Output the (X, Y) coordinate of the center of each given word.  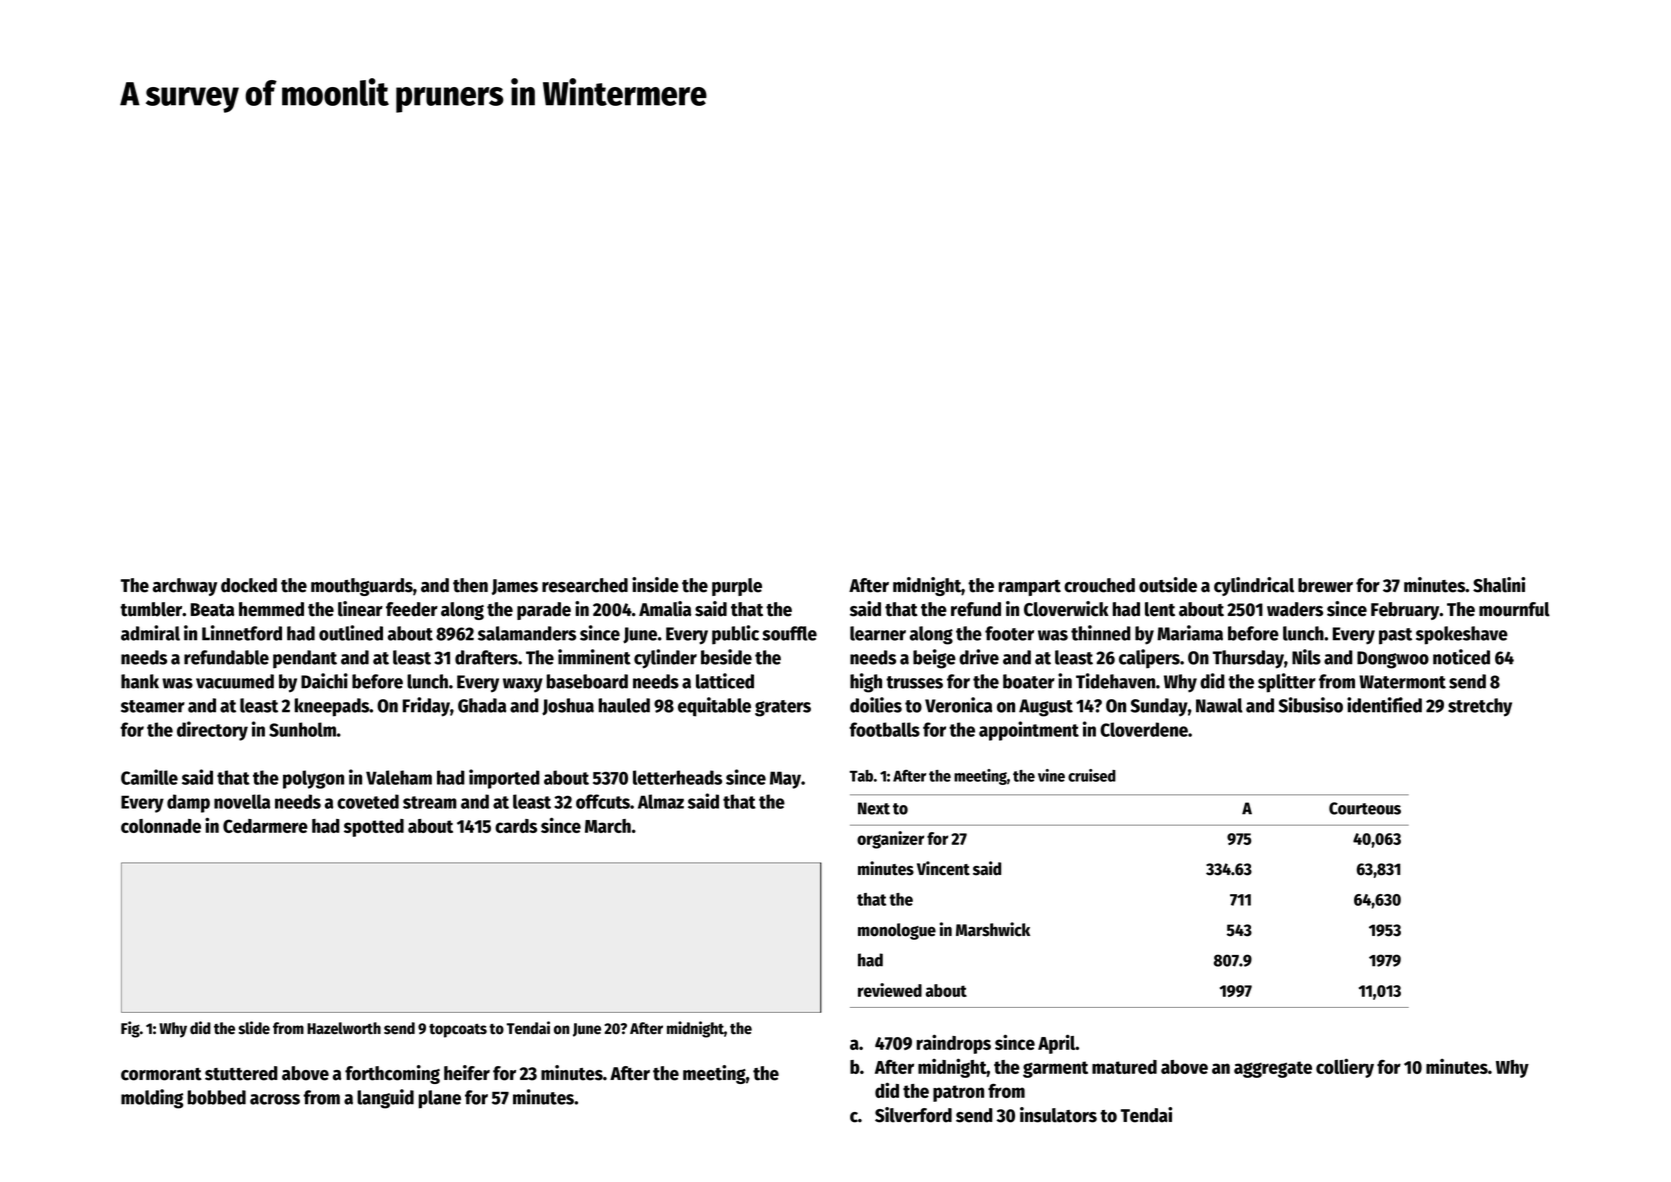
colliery (1345, 1068)
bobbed (217, 1097)
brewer (1325, 585)
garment (1055, 1069)
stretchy (1480, 707)
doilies (876, 705)
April (1057, 1044)
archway (185, 587)
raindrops (954, 1044)
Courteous (1365, 808)
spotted (374, 828)
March (608, 826)
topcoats (458, 1031)
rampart (1030, 588)
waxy (523, 685)
